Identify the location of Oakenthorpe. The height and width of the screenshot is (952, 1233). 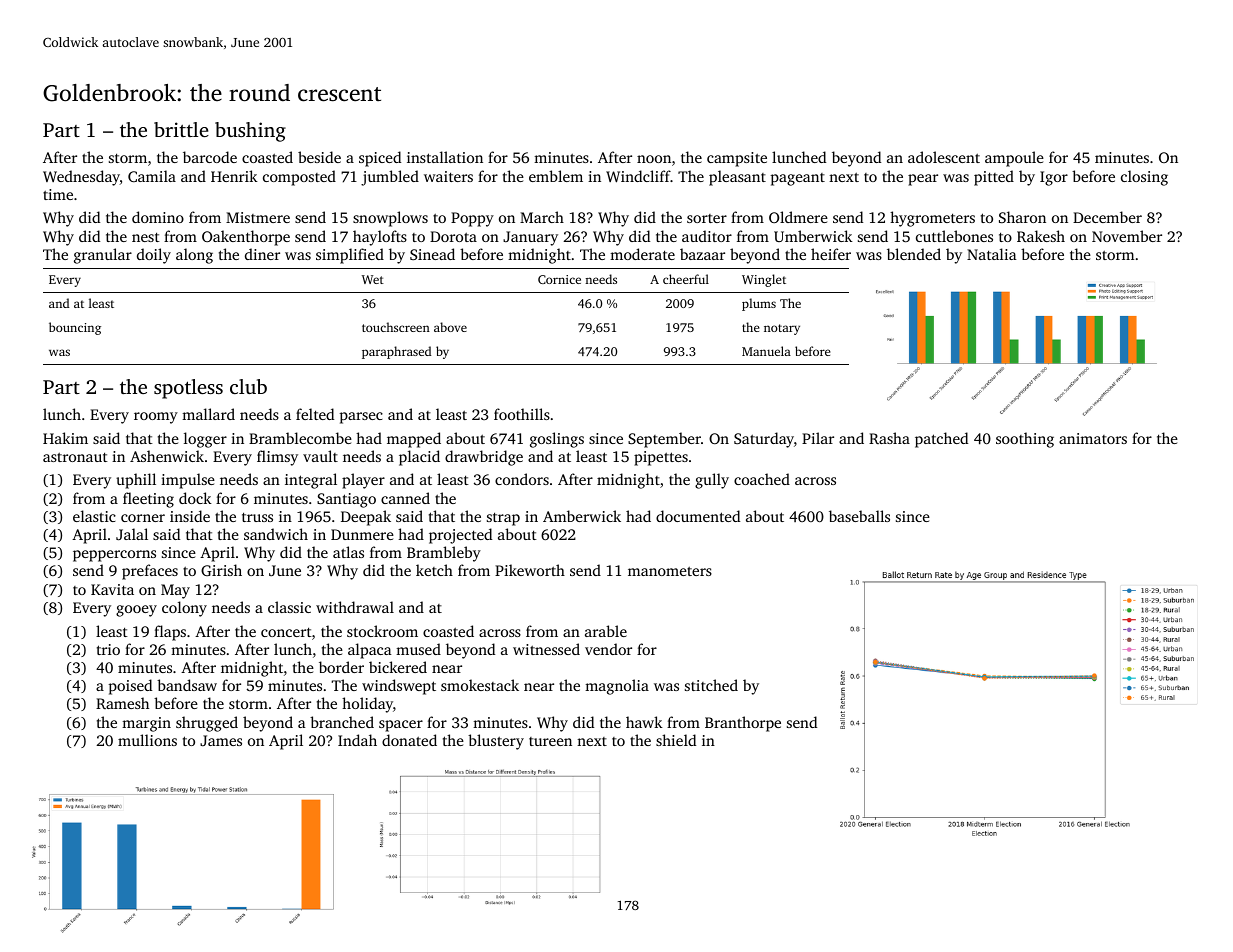
(246, 238).
